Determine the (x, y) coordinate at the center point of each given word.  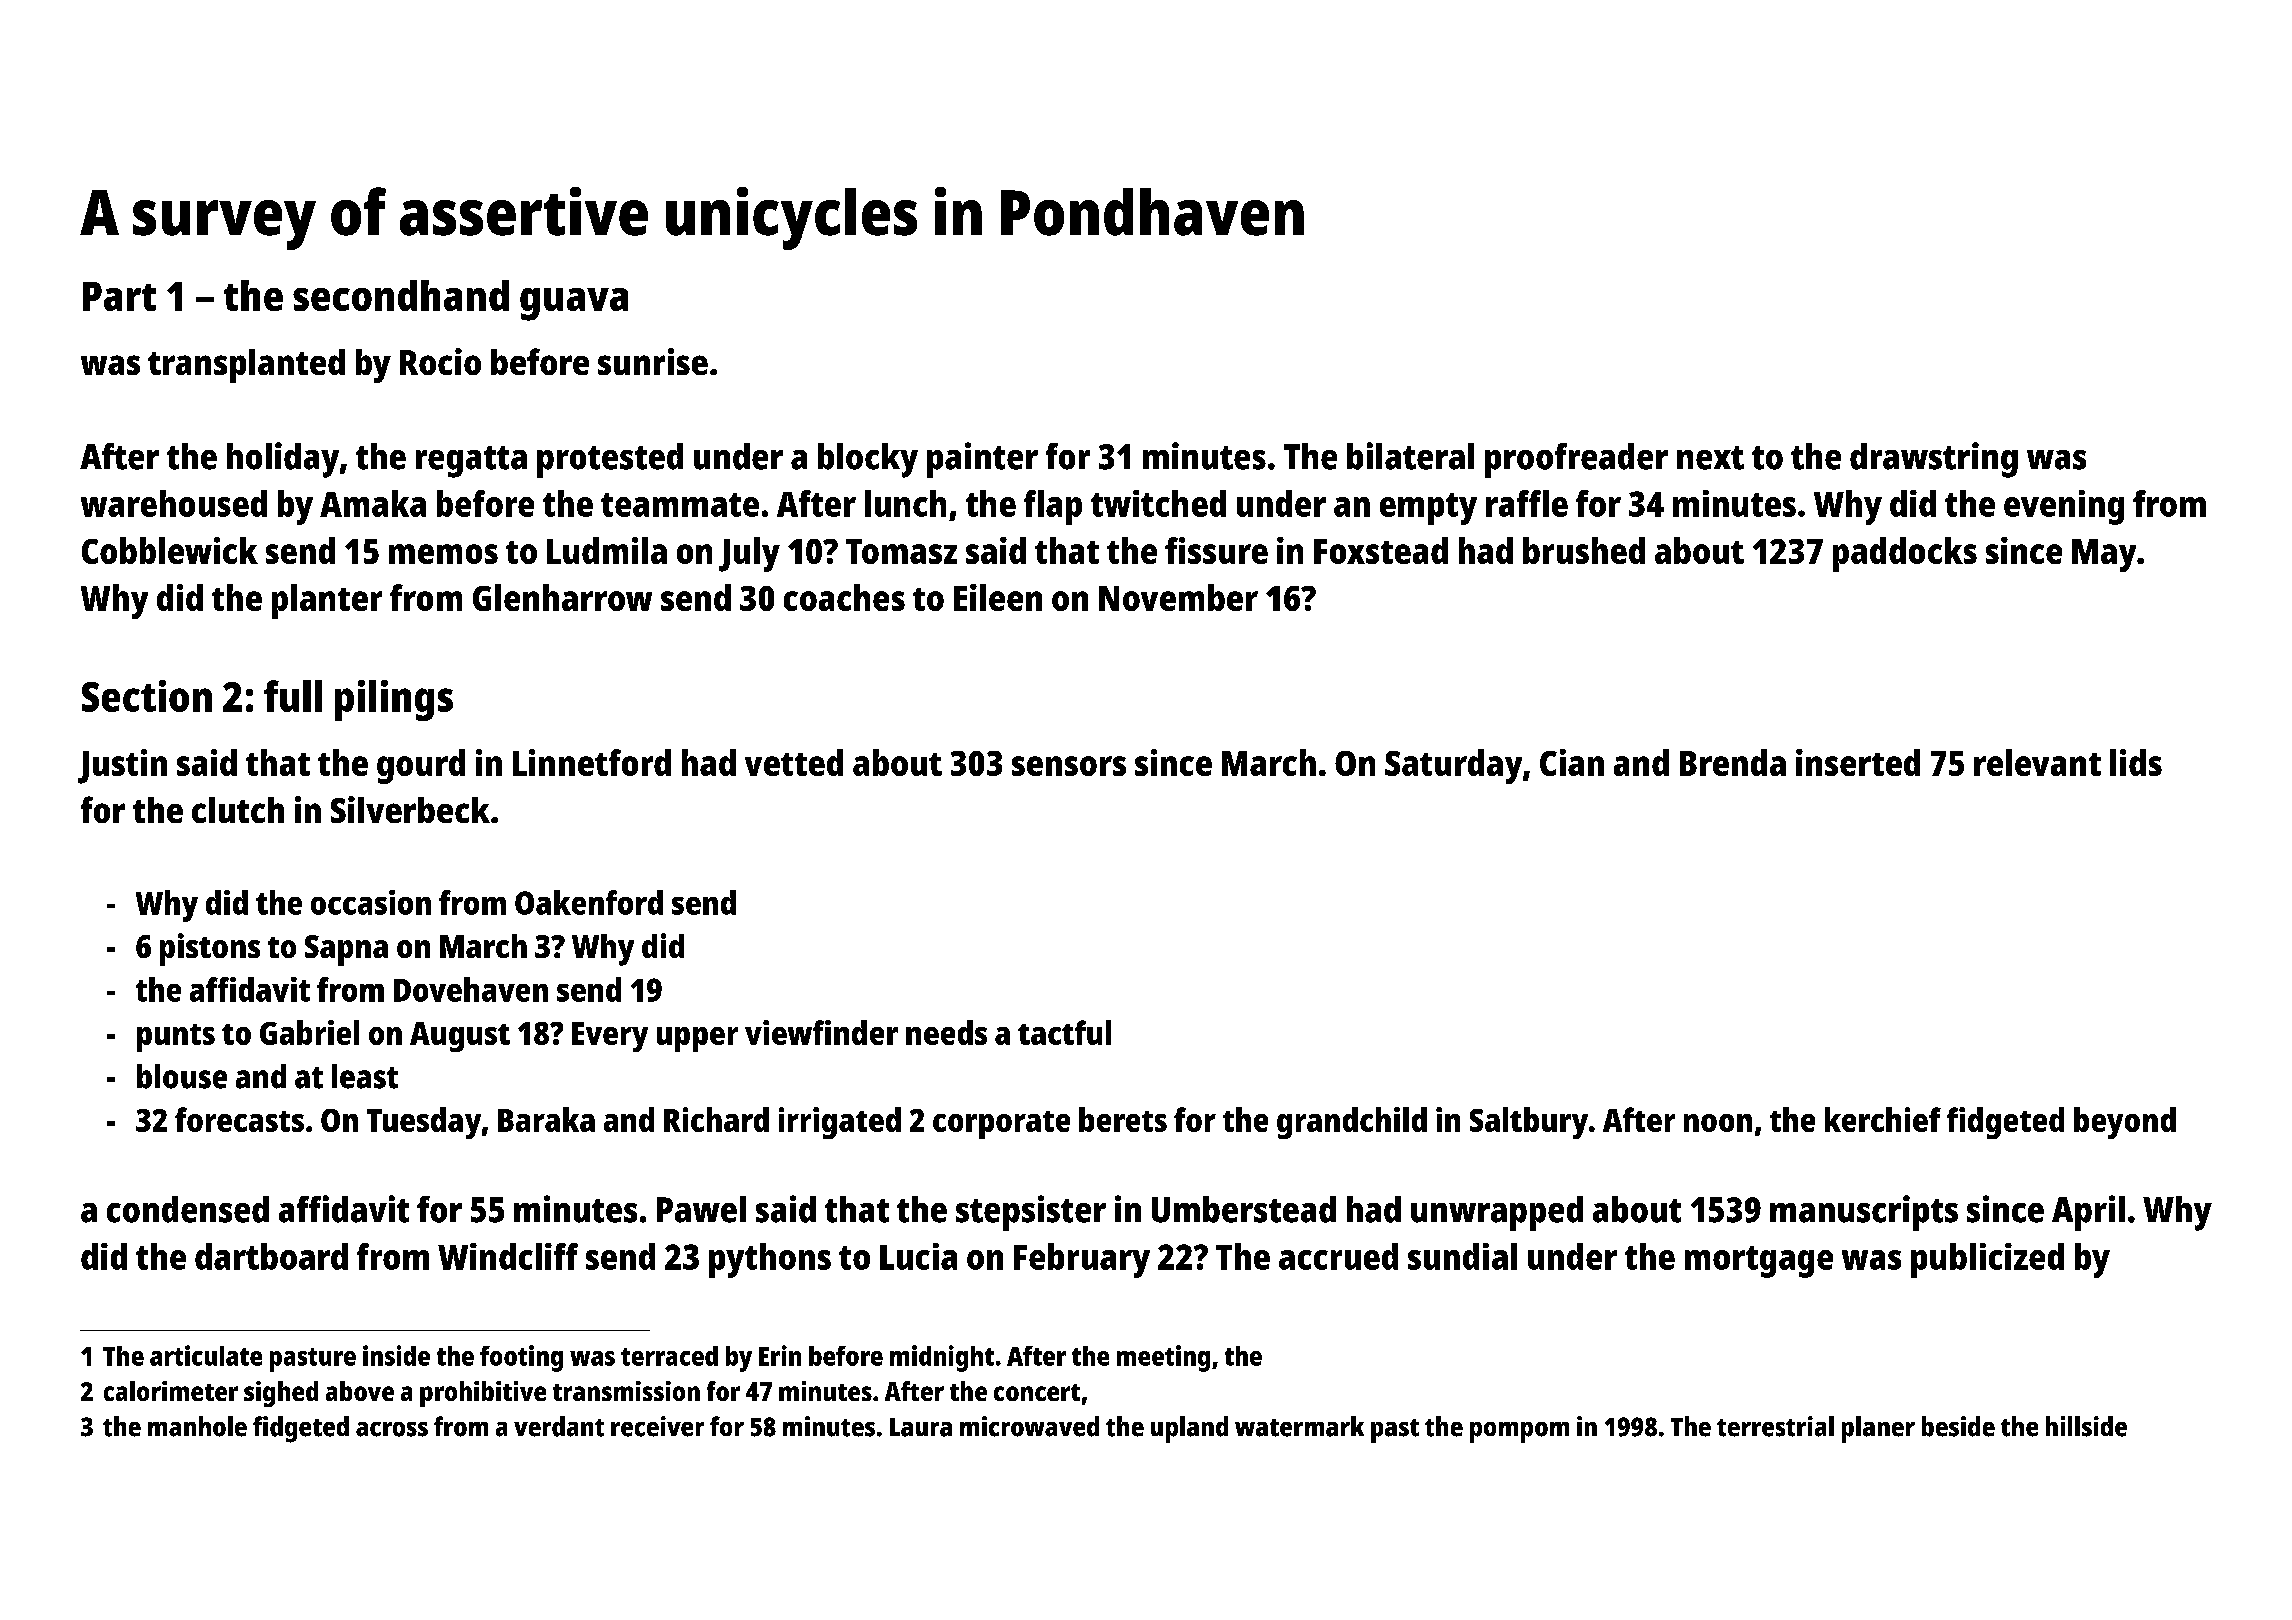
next (1710, 458)
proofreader (1576, 460)
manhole (197, 1426)
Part (119, 296)
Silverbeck (410, 809)
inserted (1858, 762)
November (1178, 597)
